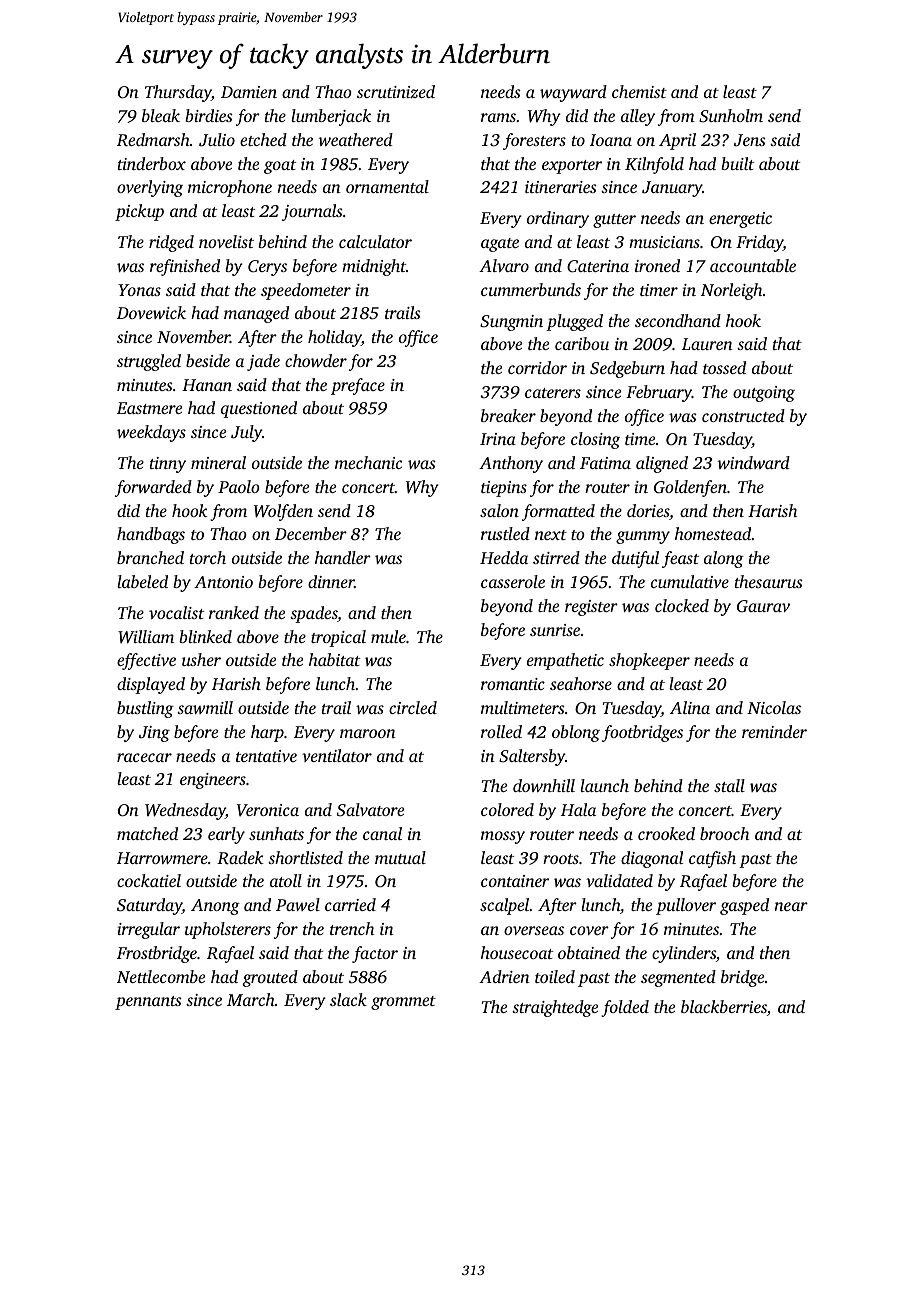 This document has width=924, height=1308. I want to click on Nettlecombe, so click(161, 976).
